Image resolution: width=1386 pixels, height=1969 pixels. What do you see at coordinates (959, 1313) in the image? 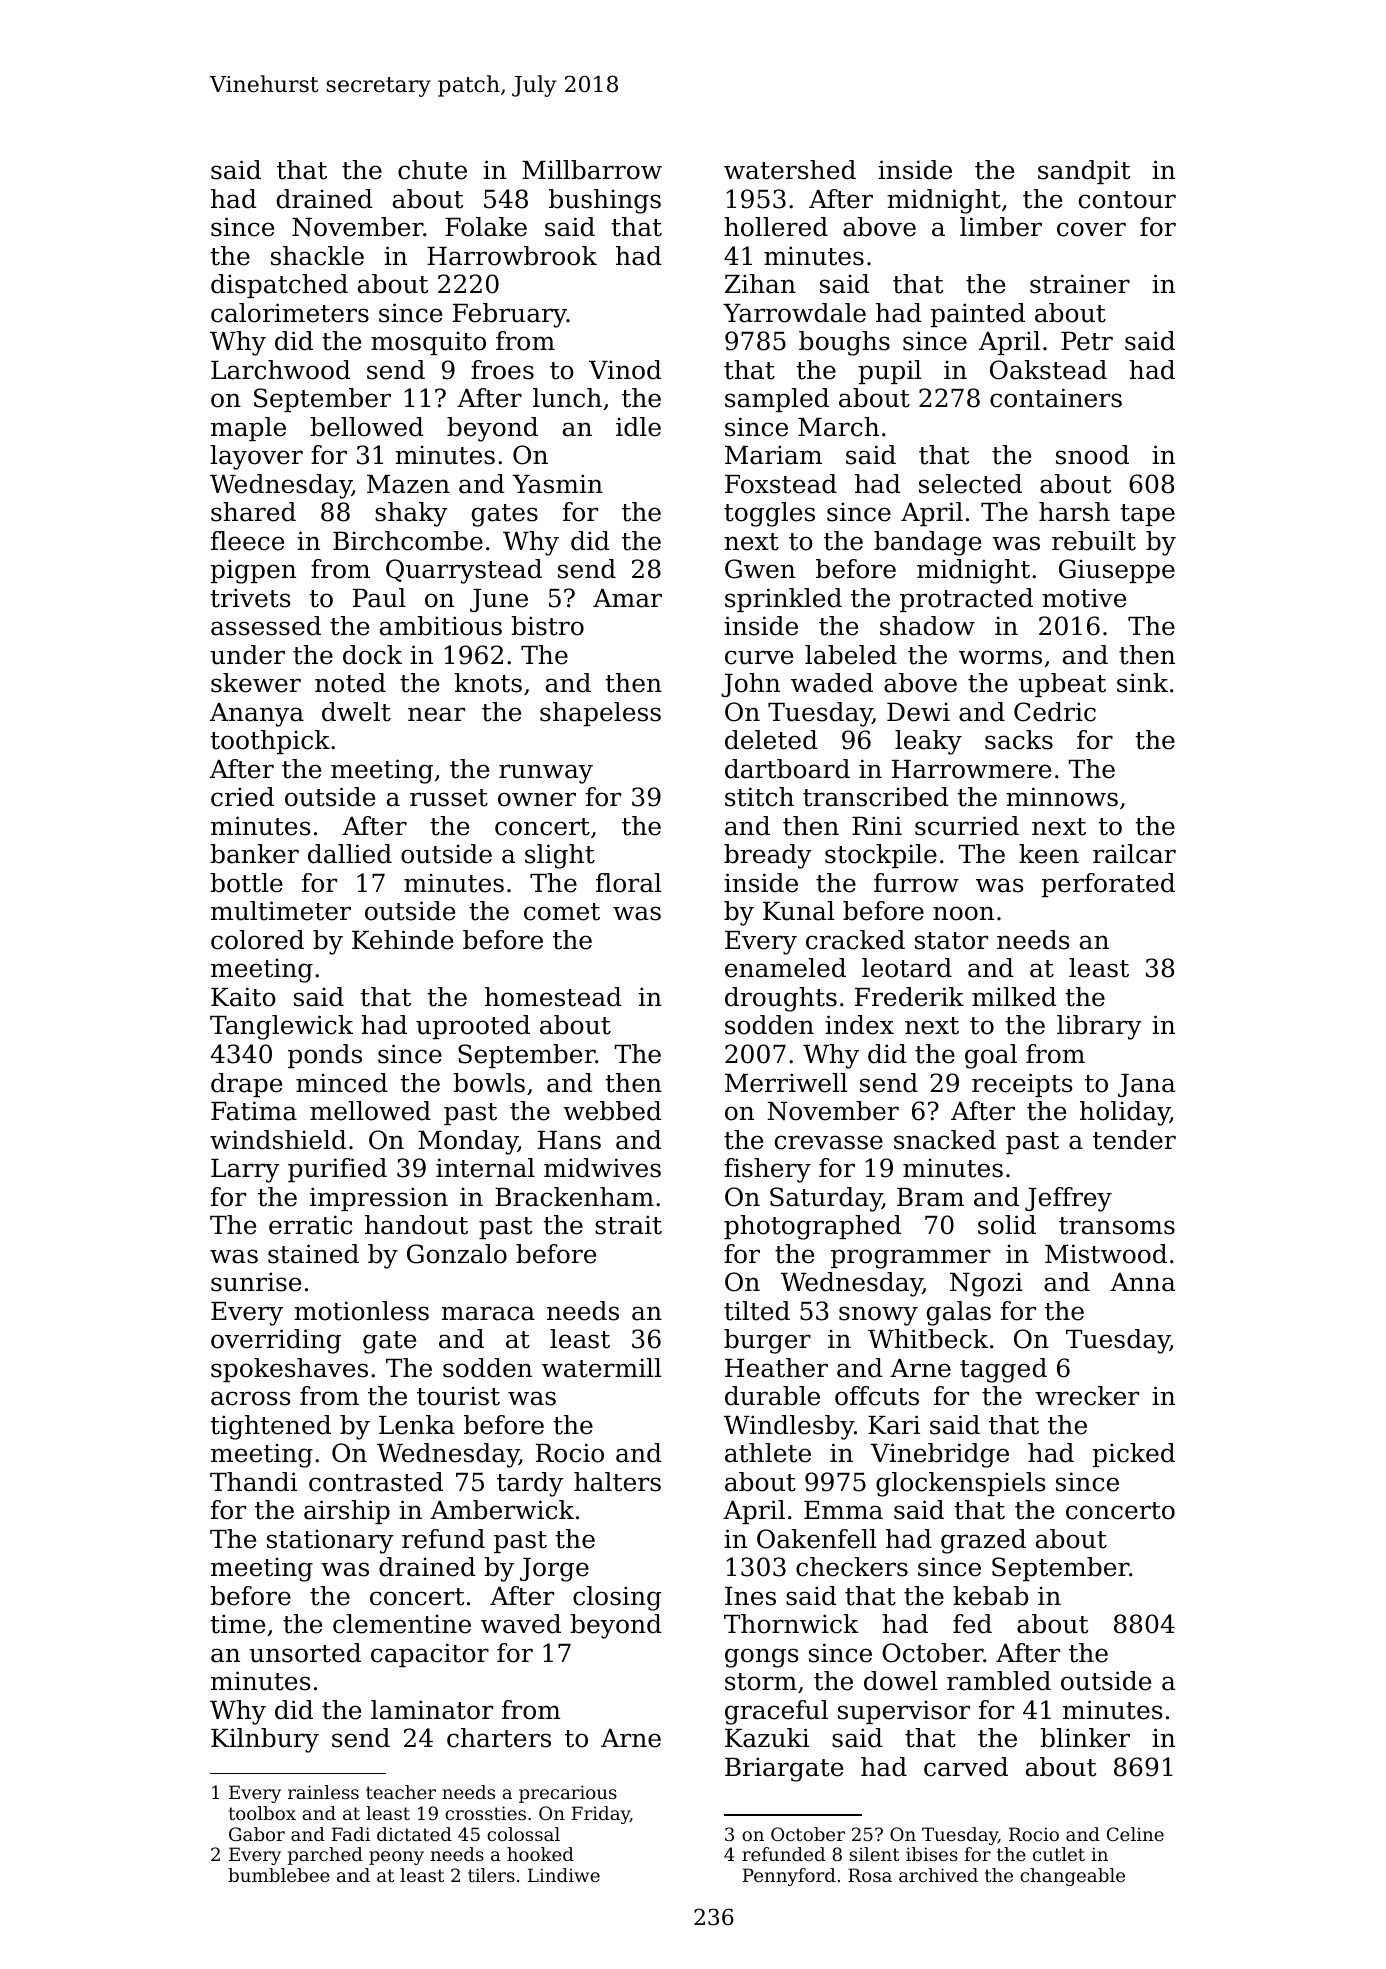
I see `galas` at bounding box center [959, 1313].
